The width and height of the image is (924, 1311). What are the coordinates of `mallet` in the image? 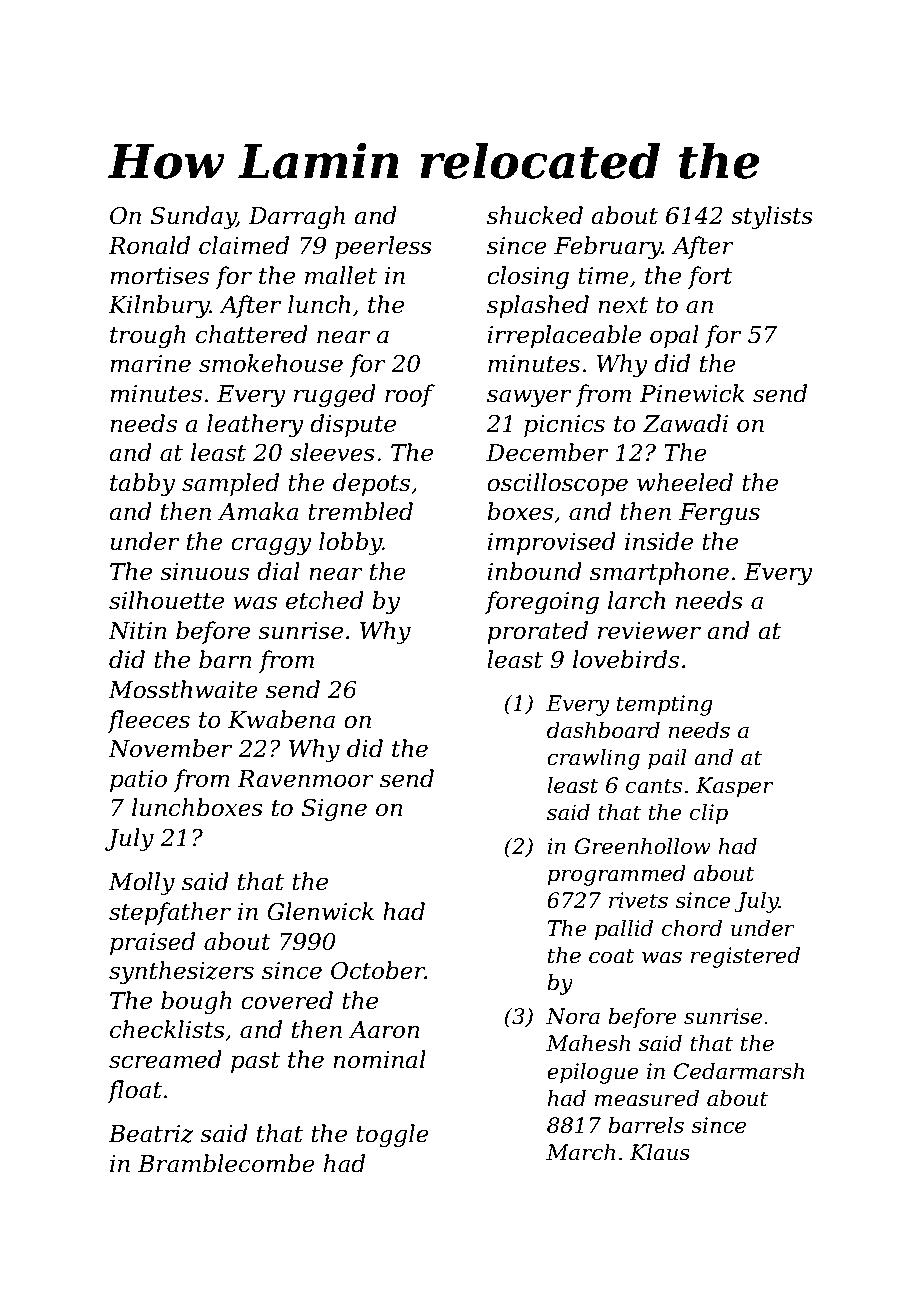 It's located at (341, 275).
